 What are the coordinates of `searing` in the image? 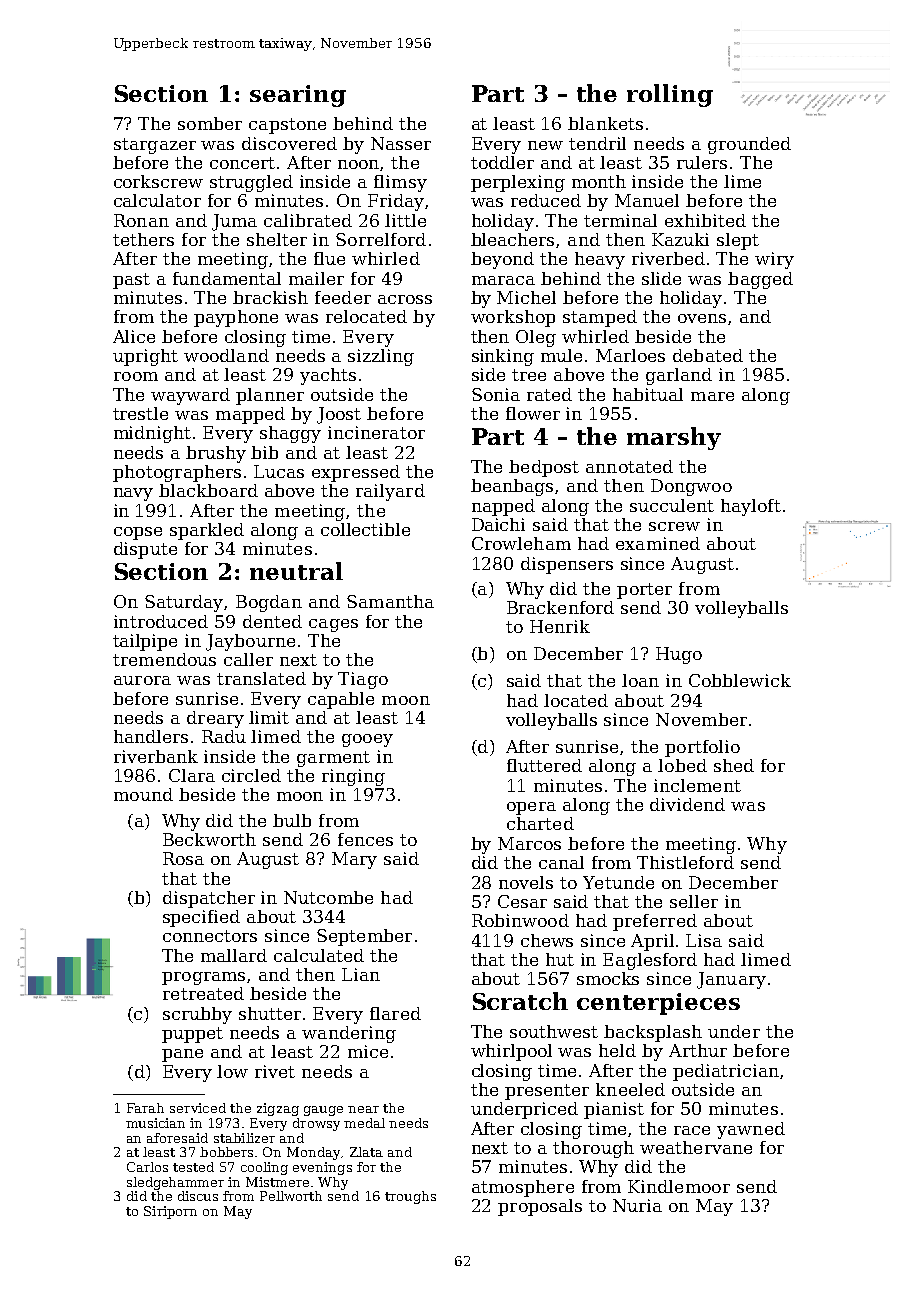 It's located at (298, 96).
